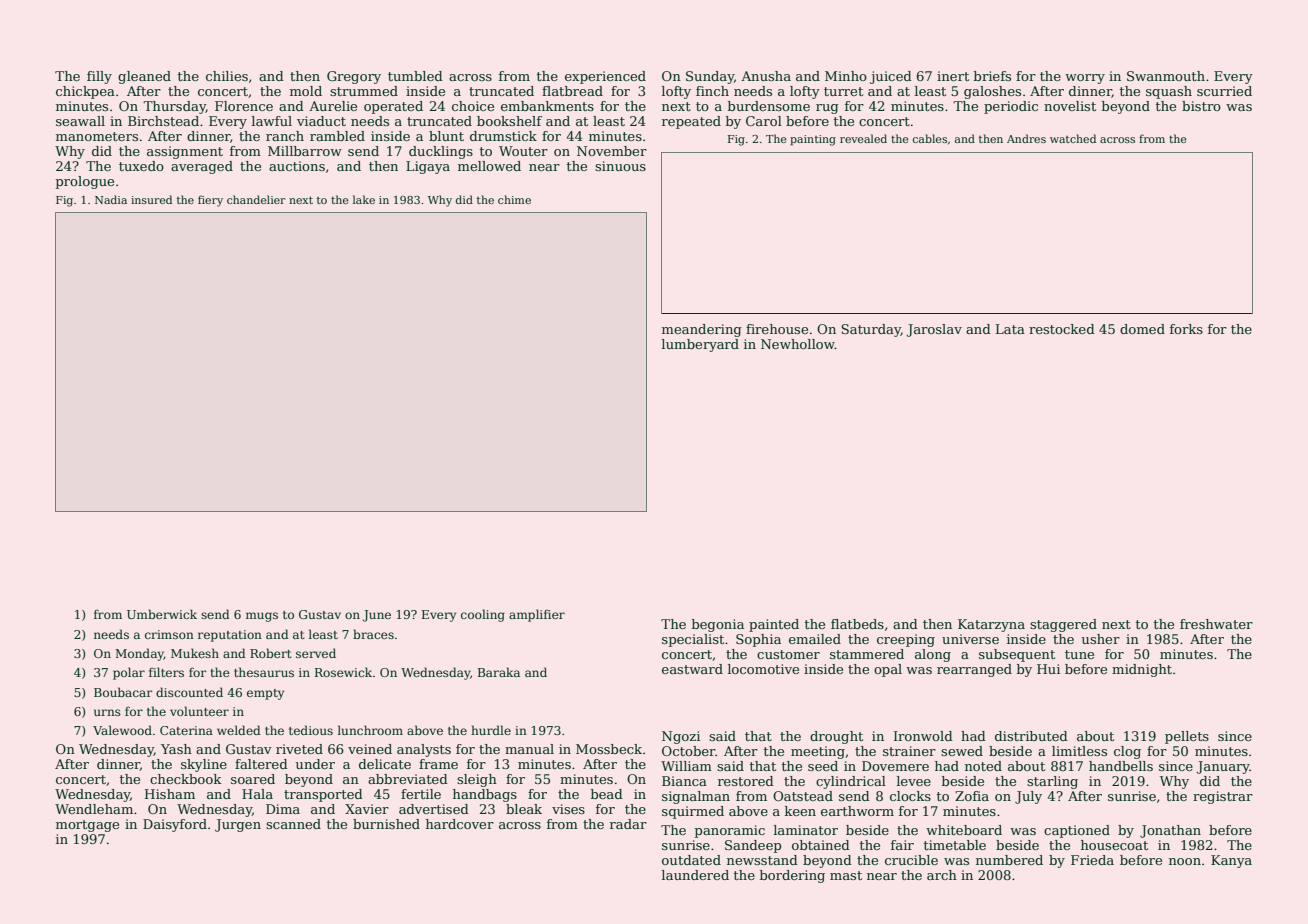 Image resolution: width=1308 pixels, height=924 pixels. Describe the element at coordinates (262, 617) in the screenshot. I see `mugs` at that location.
